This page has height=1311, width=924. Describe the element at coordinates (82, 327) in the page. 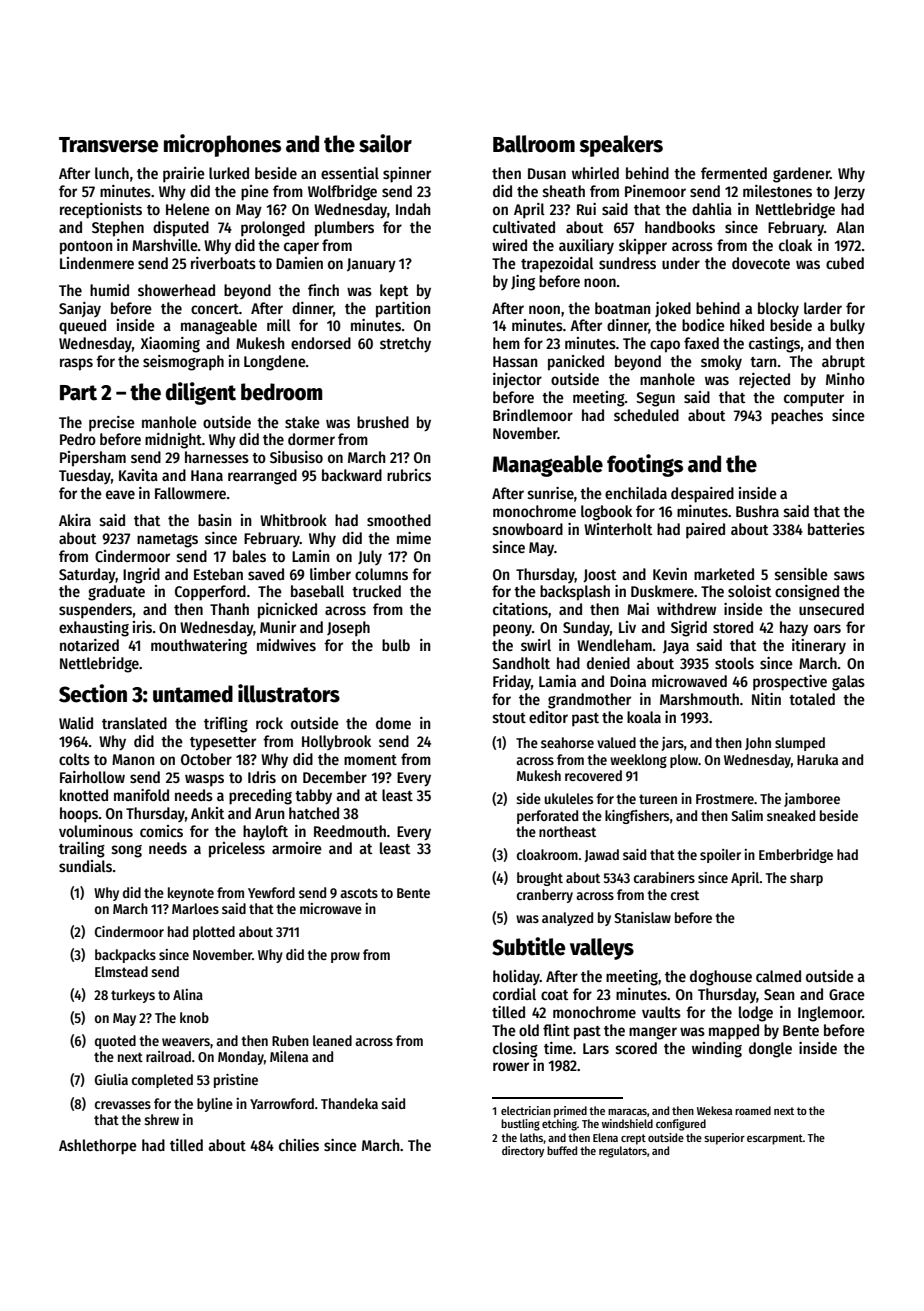

I see `queued` at that location.
